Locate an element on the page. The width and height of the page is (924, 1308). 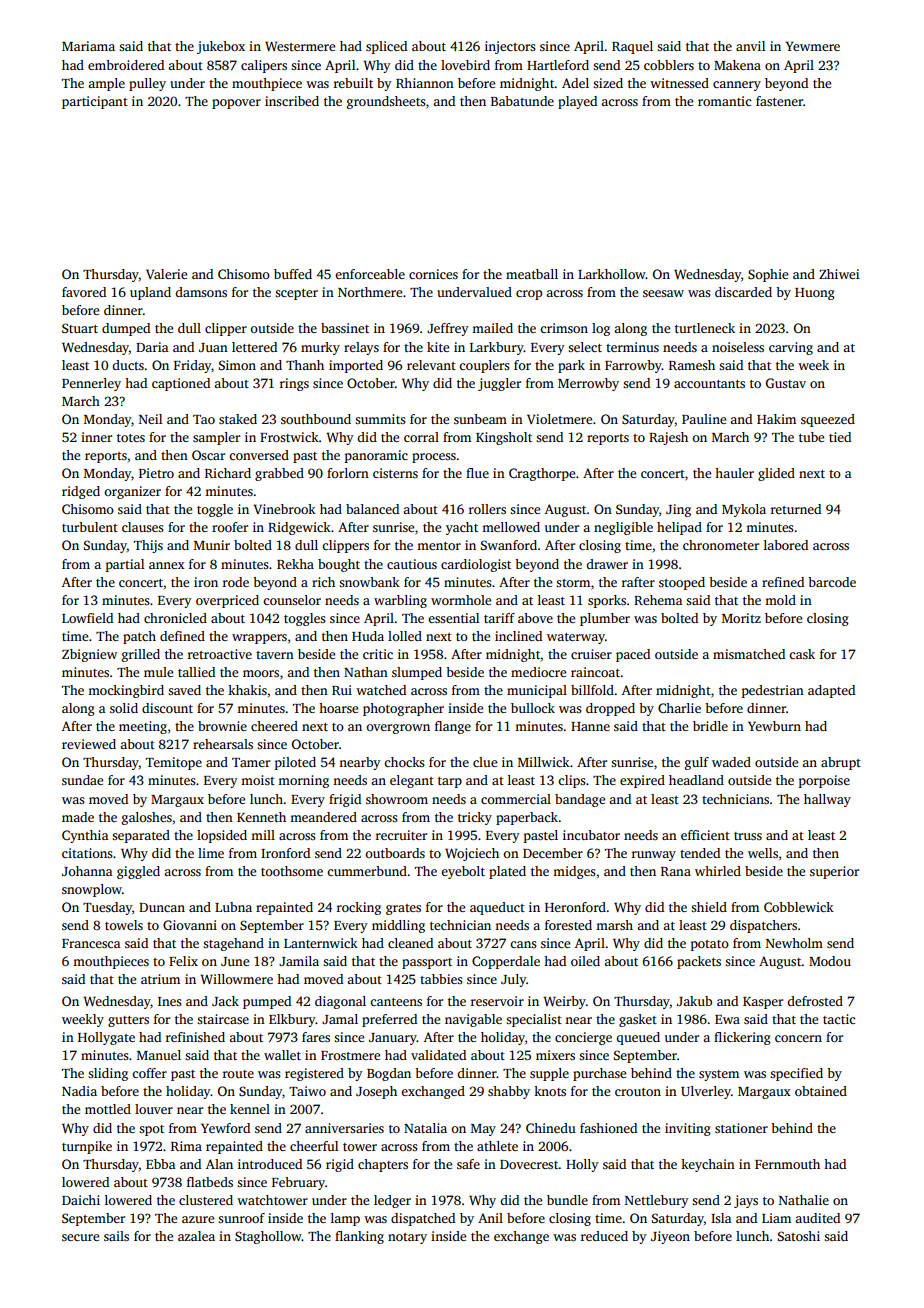
Lubna is located at coordinates (233, 907).
